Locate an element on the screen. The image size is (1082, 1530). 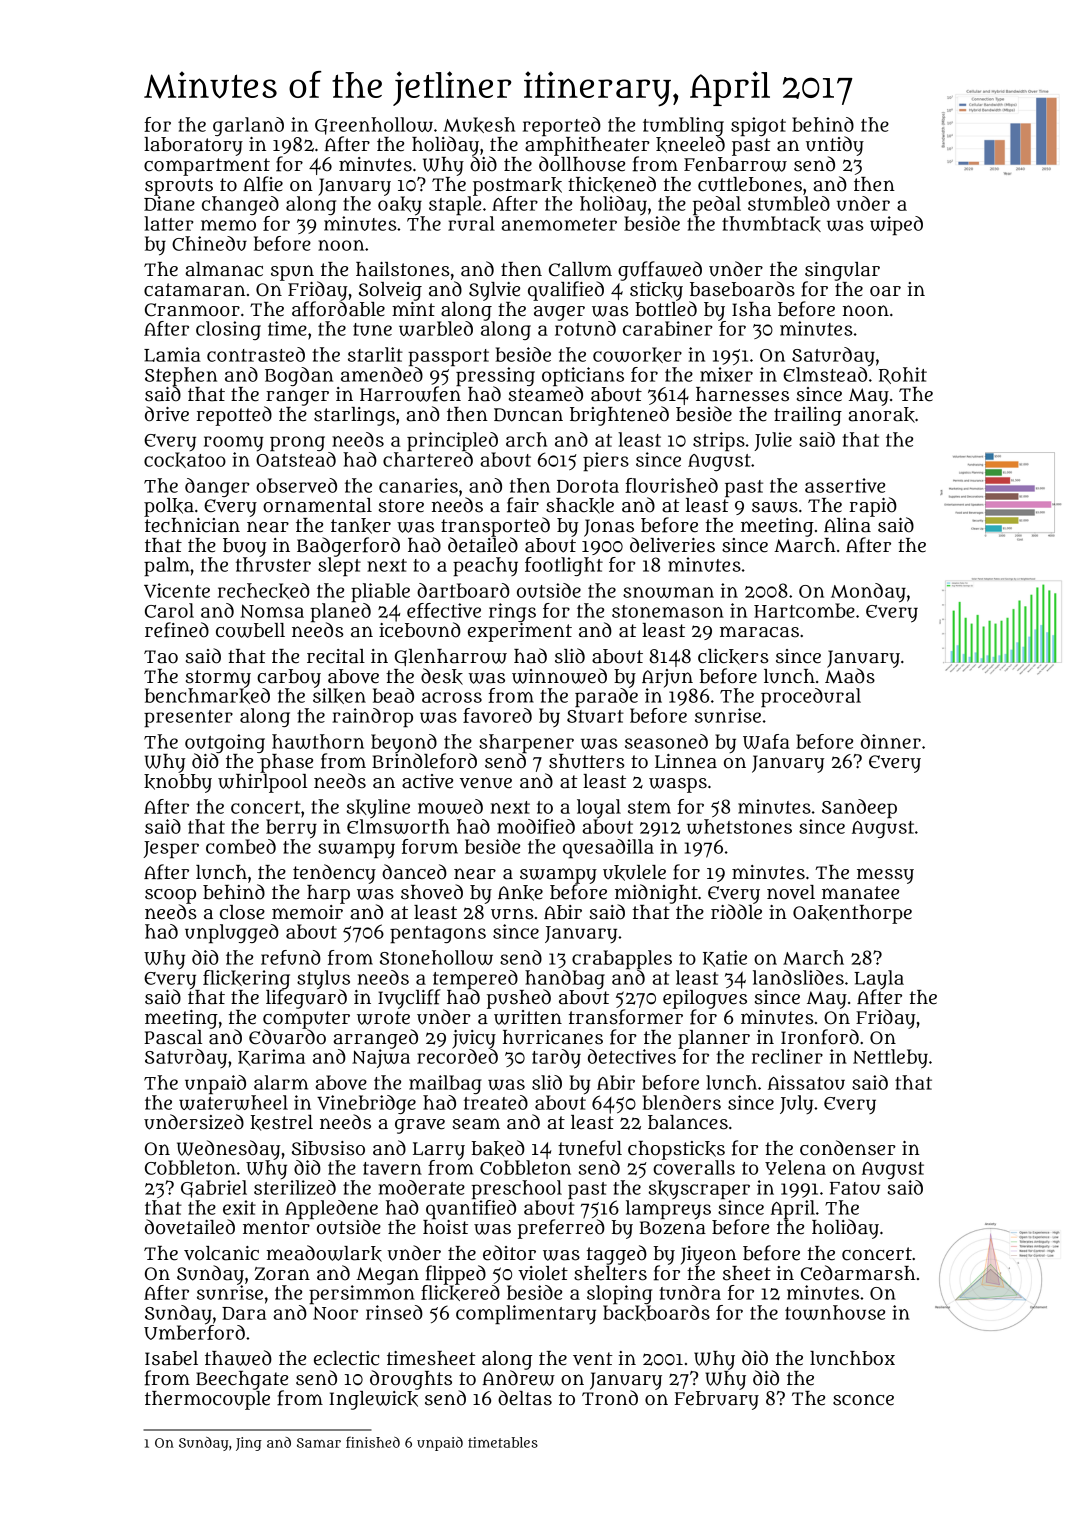
quesadilla is located at coordinates (608, 848).
